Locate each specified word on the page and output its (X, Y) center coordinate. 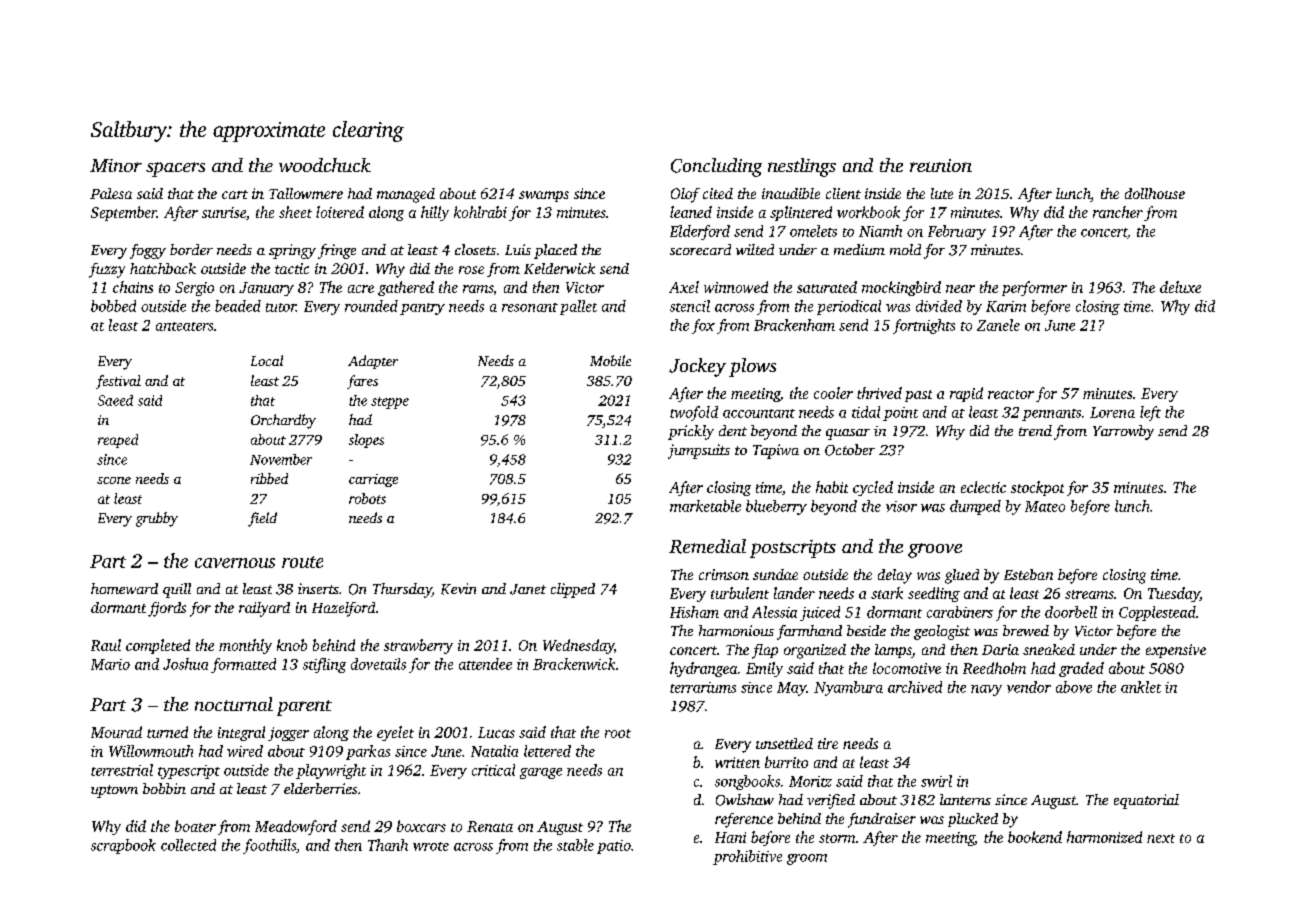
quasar (848, 434)
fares (362, 382)
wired (245, 751)
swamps (544, 196)
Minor (116, 165)
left (1150, 413)
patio (614, 847)
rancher (1118, 212)
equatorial (1146, 801)
